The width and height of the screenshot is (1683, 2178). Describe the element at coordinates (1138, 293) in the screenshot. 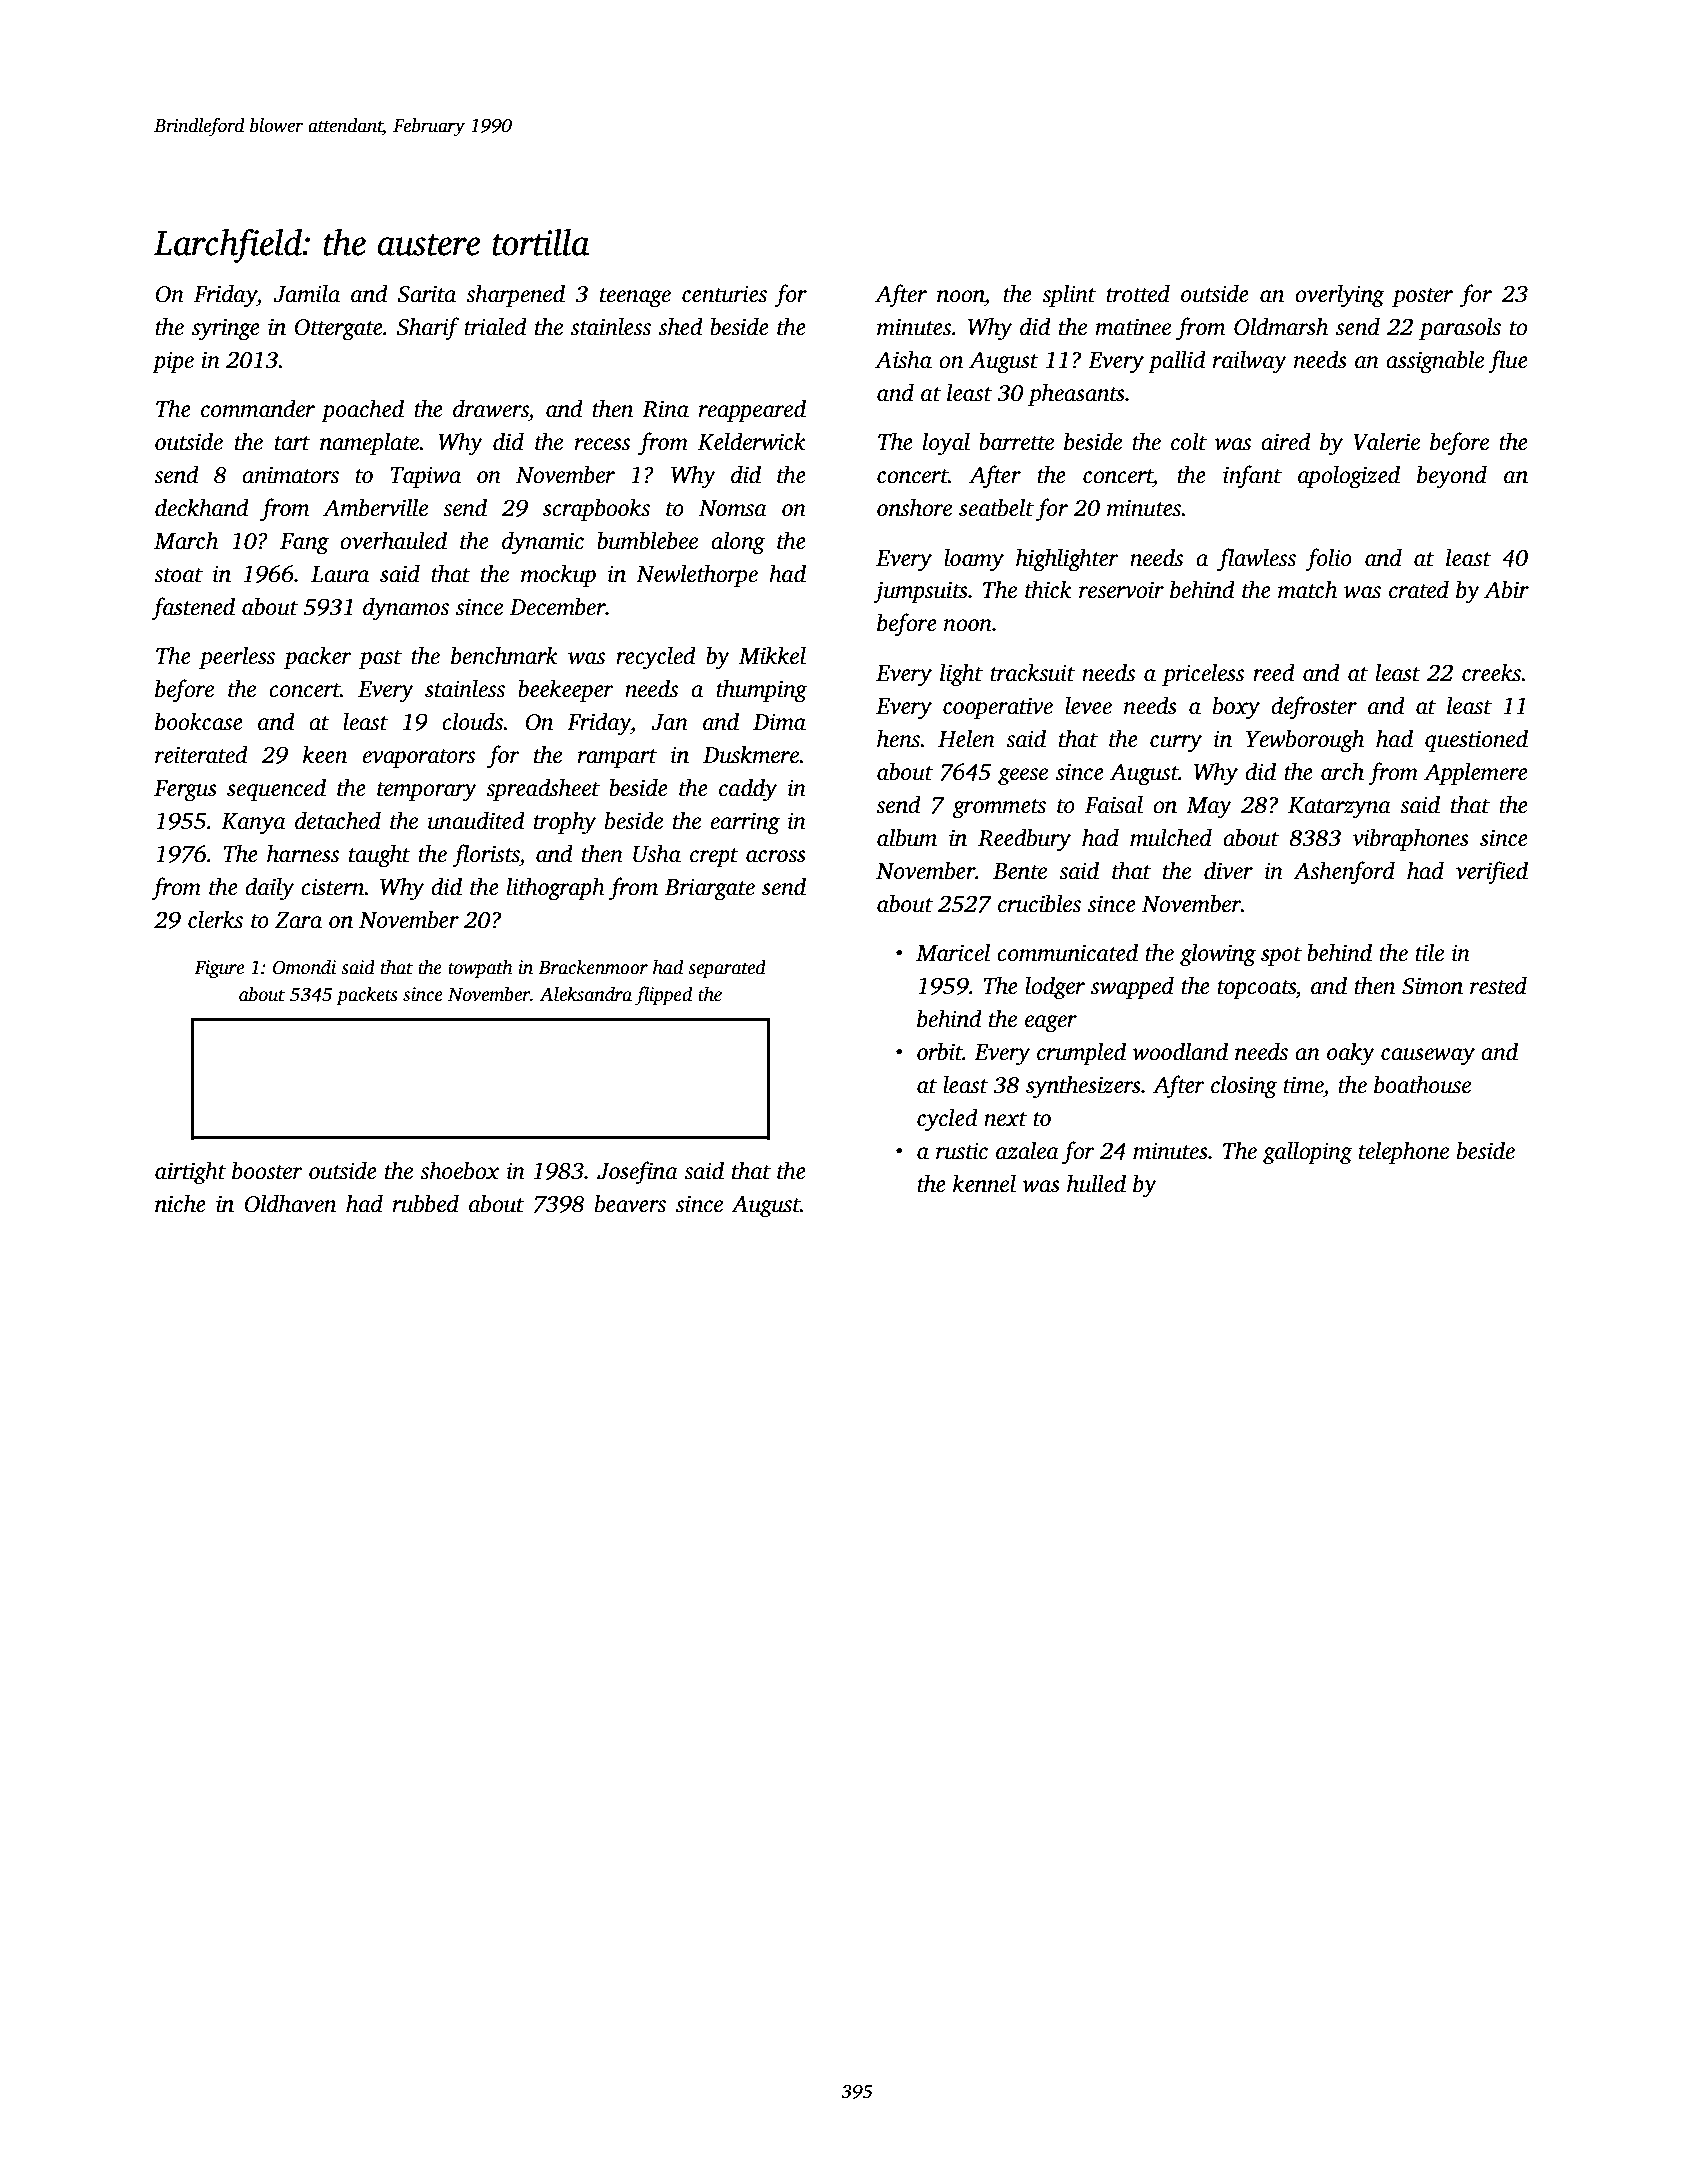

I see `trotted` at that location.
